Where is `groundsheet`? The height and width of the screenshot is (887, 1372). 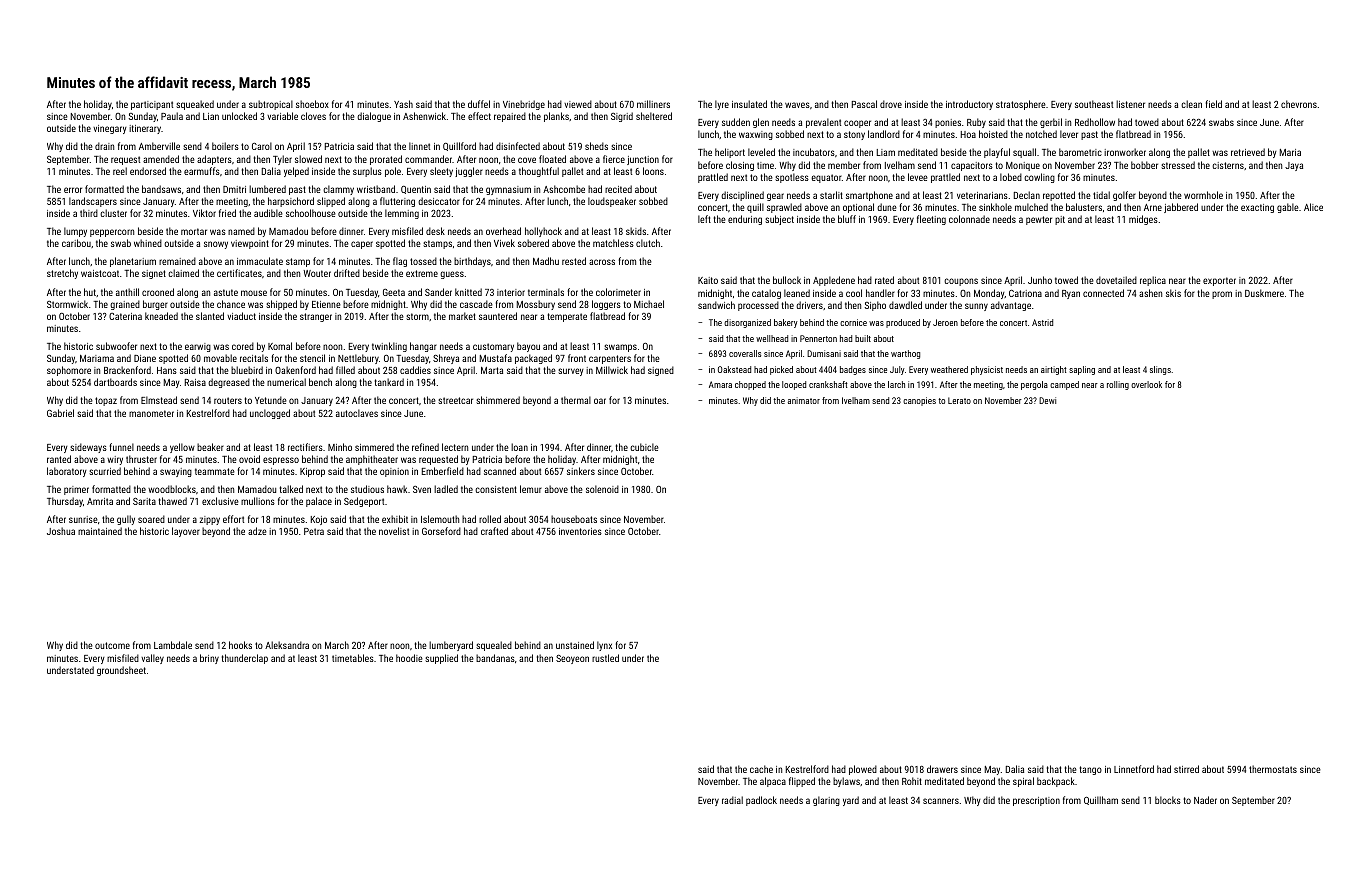 groundsheet is located at coordinates (121, 671).
